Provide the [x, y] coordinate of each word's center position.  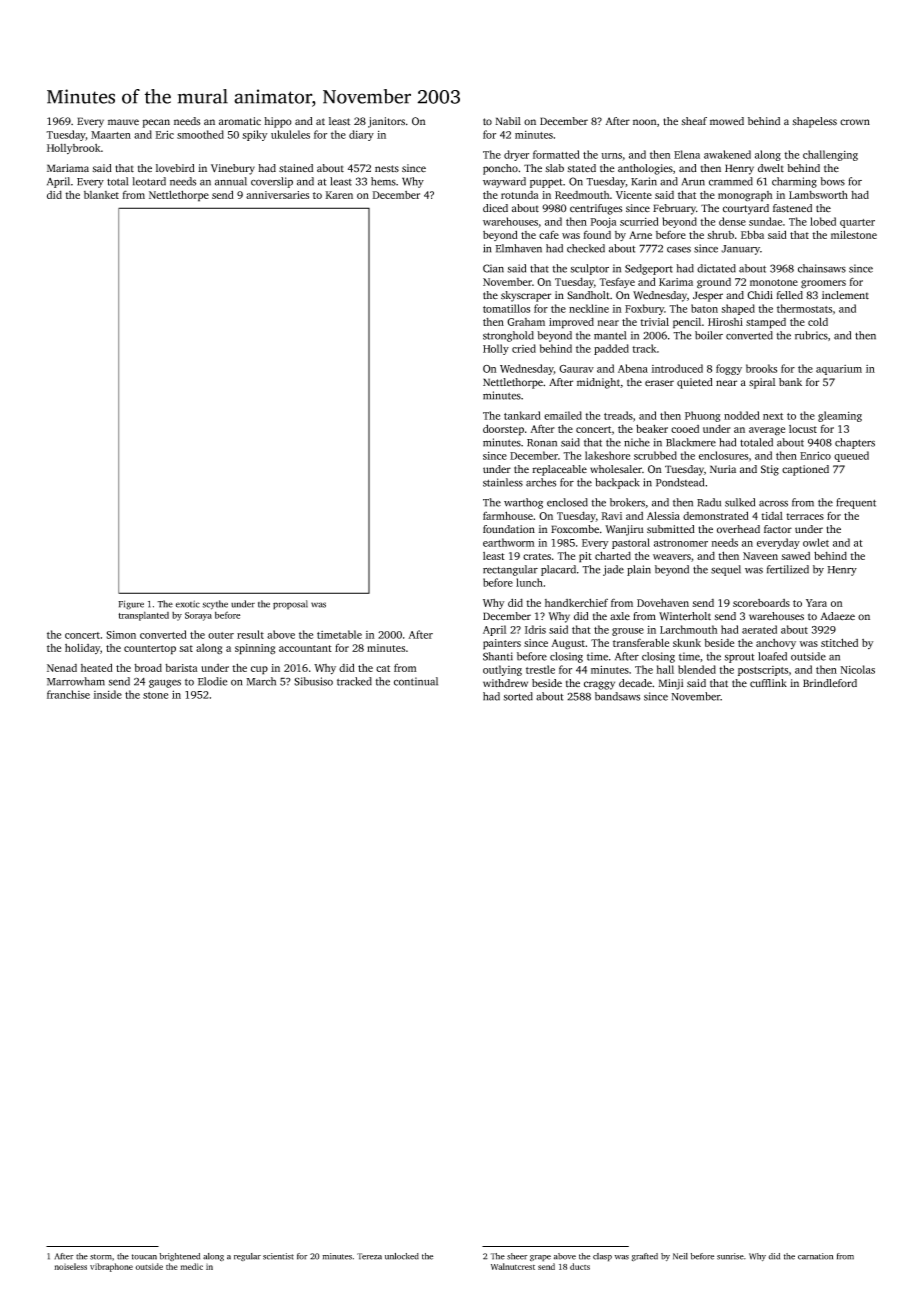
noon [645, 122]
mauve [123, 122]
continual [416, 681]
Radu [709, 502]
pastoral [631, 543]
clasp [602, 1257]
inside [107, 694]
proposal [290, 605]
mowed [727, 121]
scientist [278, 1256]
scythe [215, 605]
